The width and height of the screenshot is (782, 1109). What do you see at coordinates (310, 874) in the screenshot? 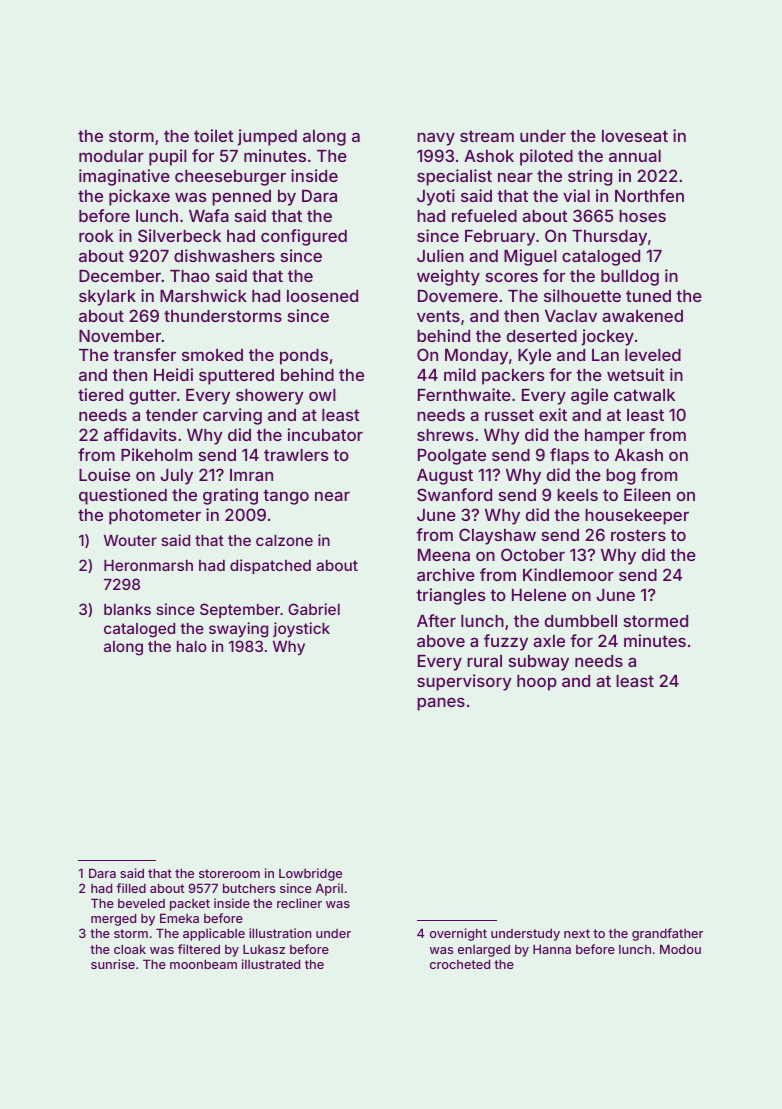
I see `Lowbridge` at bounding box center [310, 874].
